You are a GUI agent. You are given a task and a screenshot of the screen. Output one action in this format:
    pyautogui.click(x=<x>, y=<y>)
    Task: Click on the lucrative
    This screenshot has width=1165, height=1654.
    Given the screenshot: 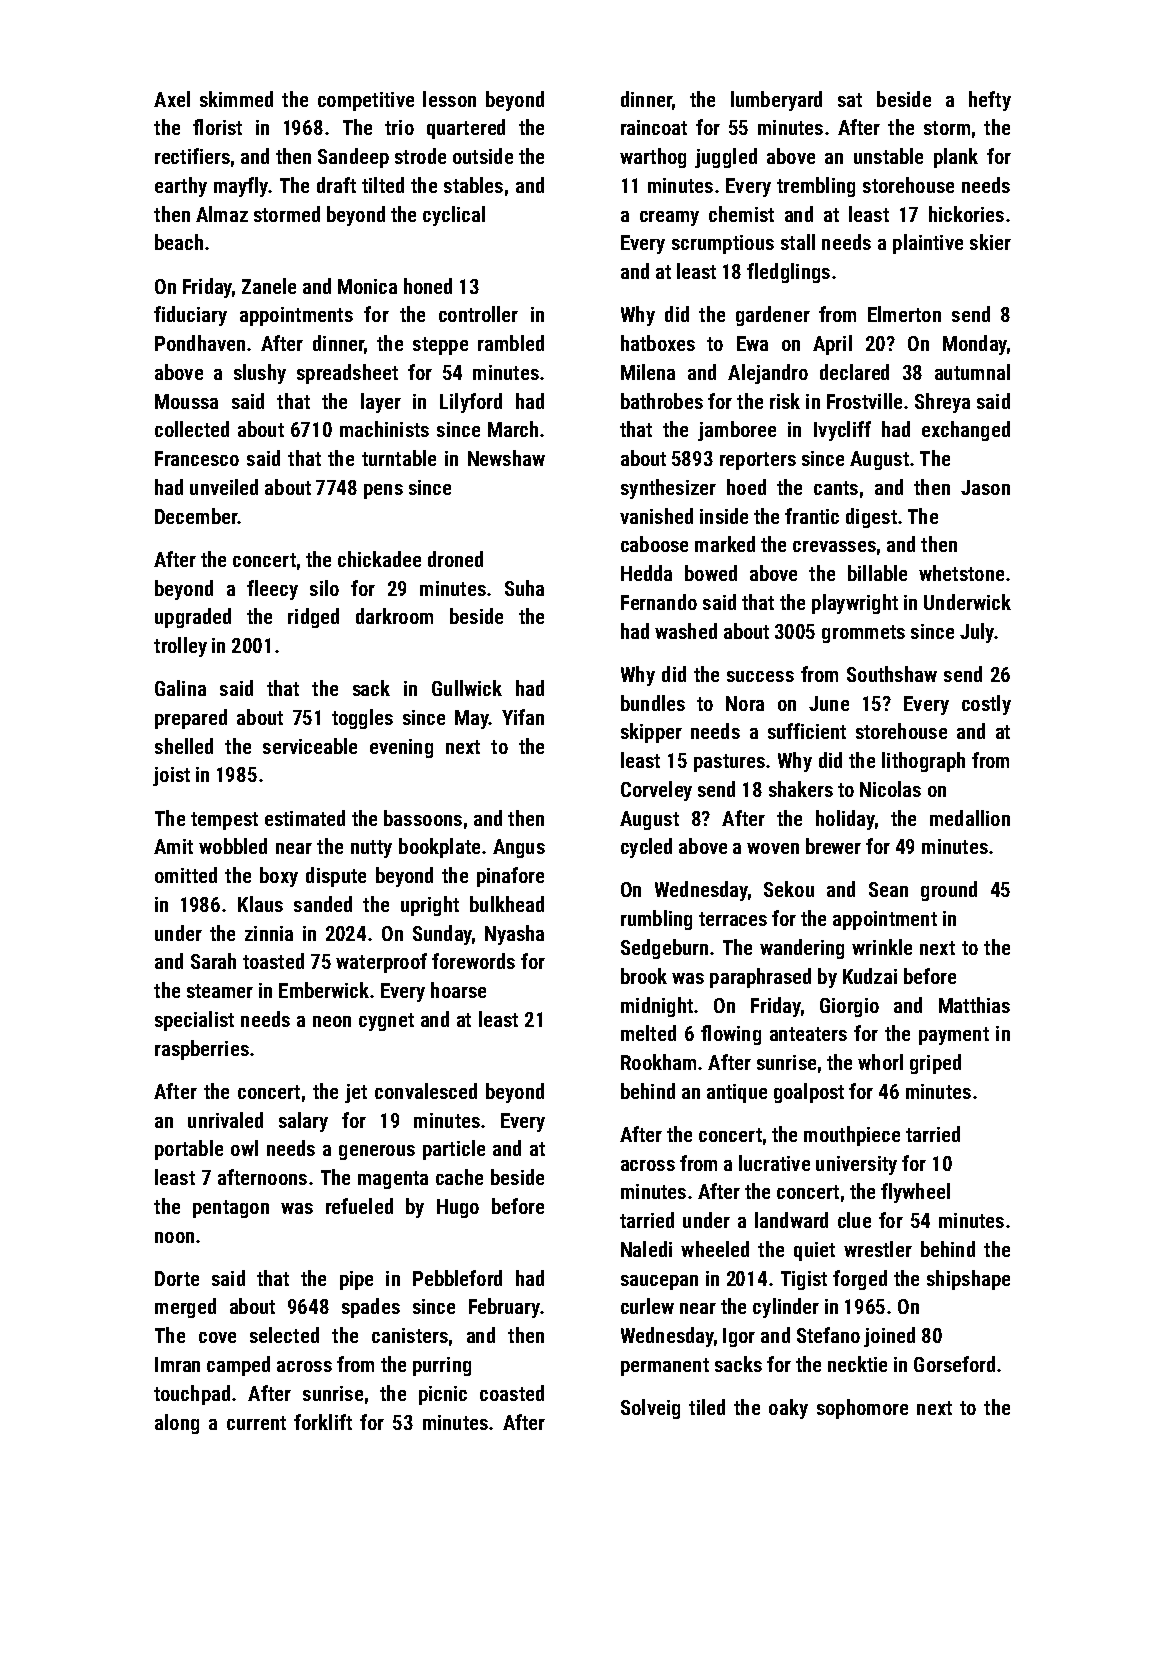 What is the action you would take?
    pyautogui.click(x=774, y=1163)
